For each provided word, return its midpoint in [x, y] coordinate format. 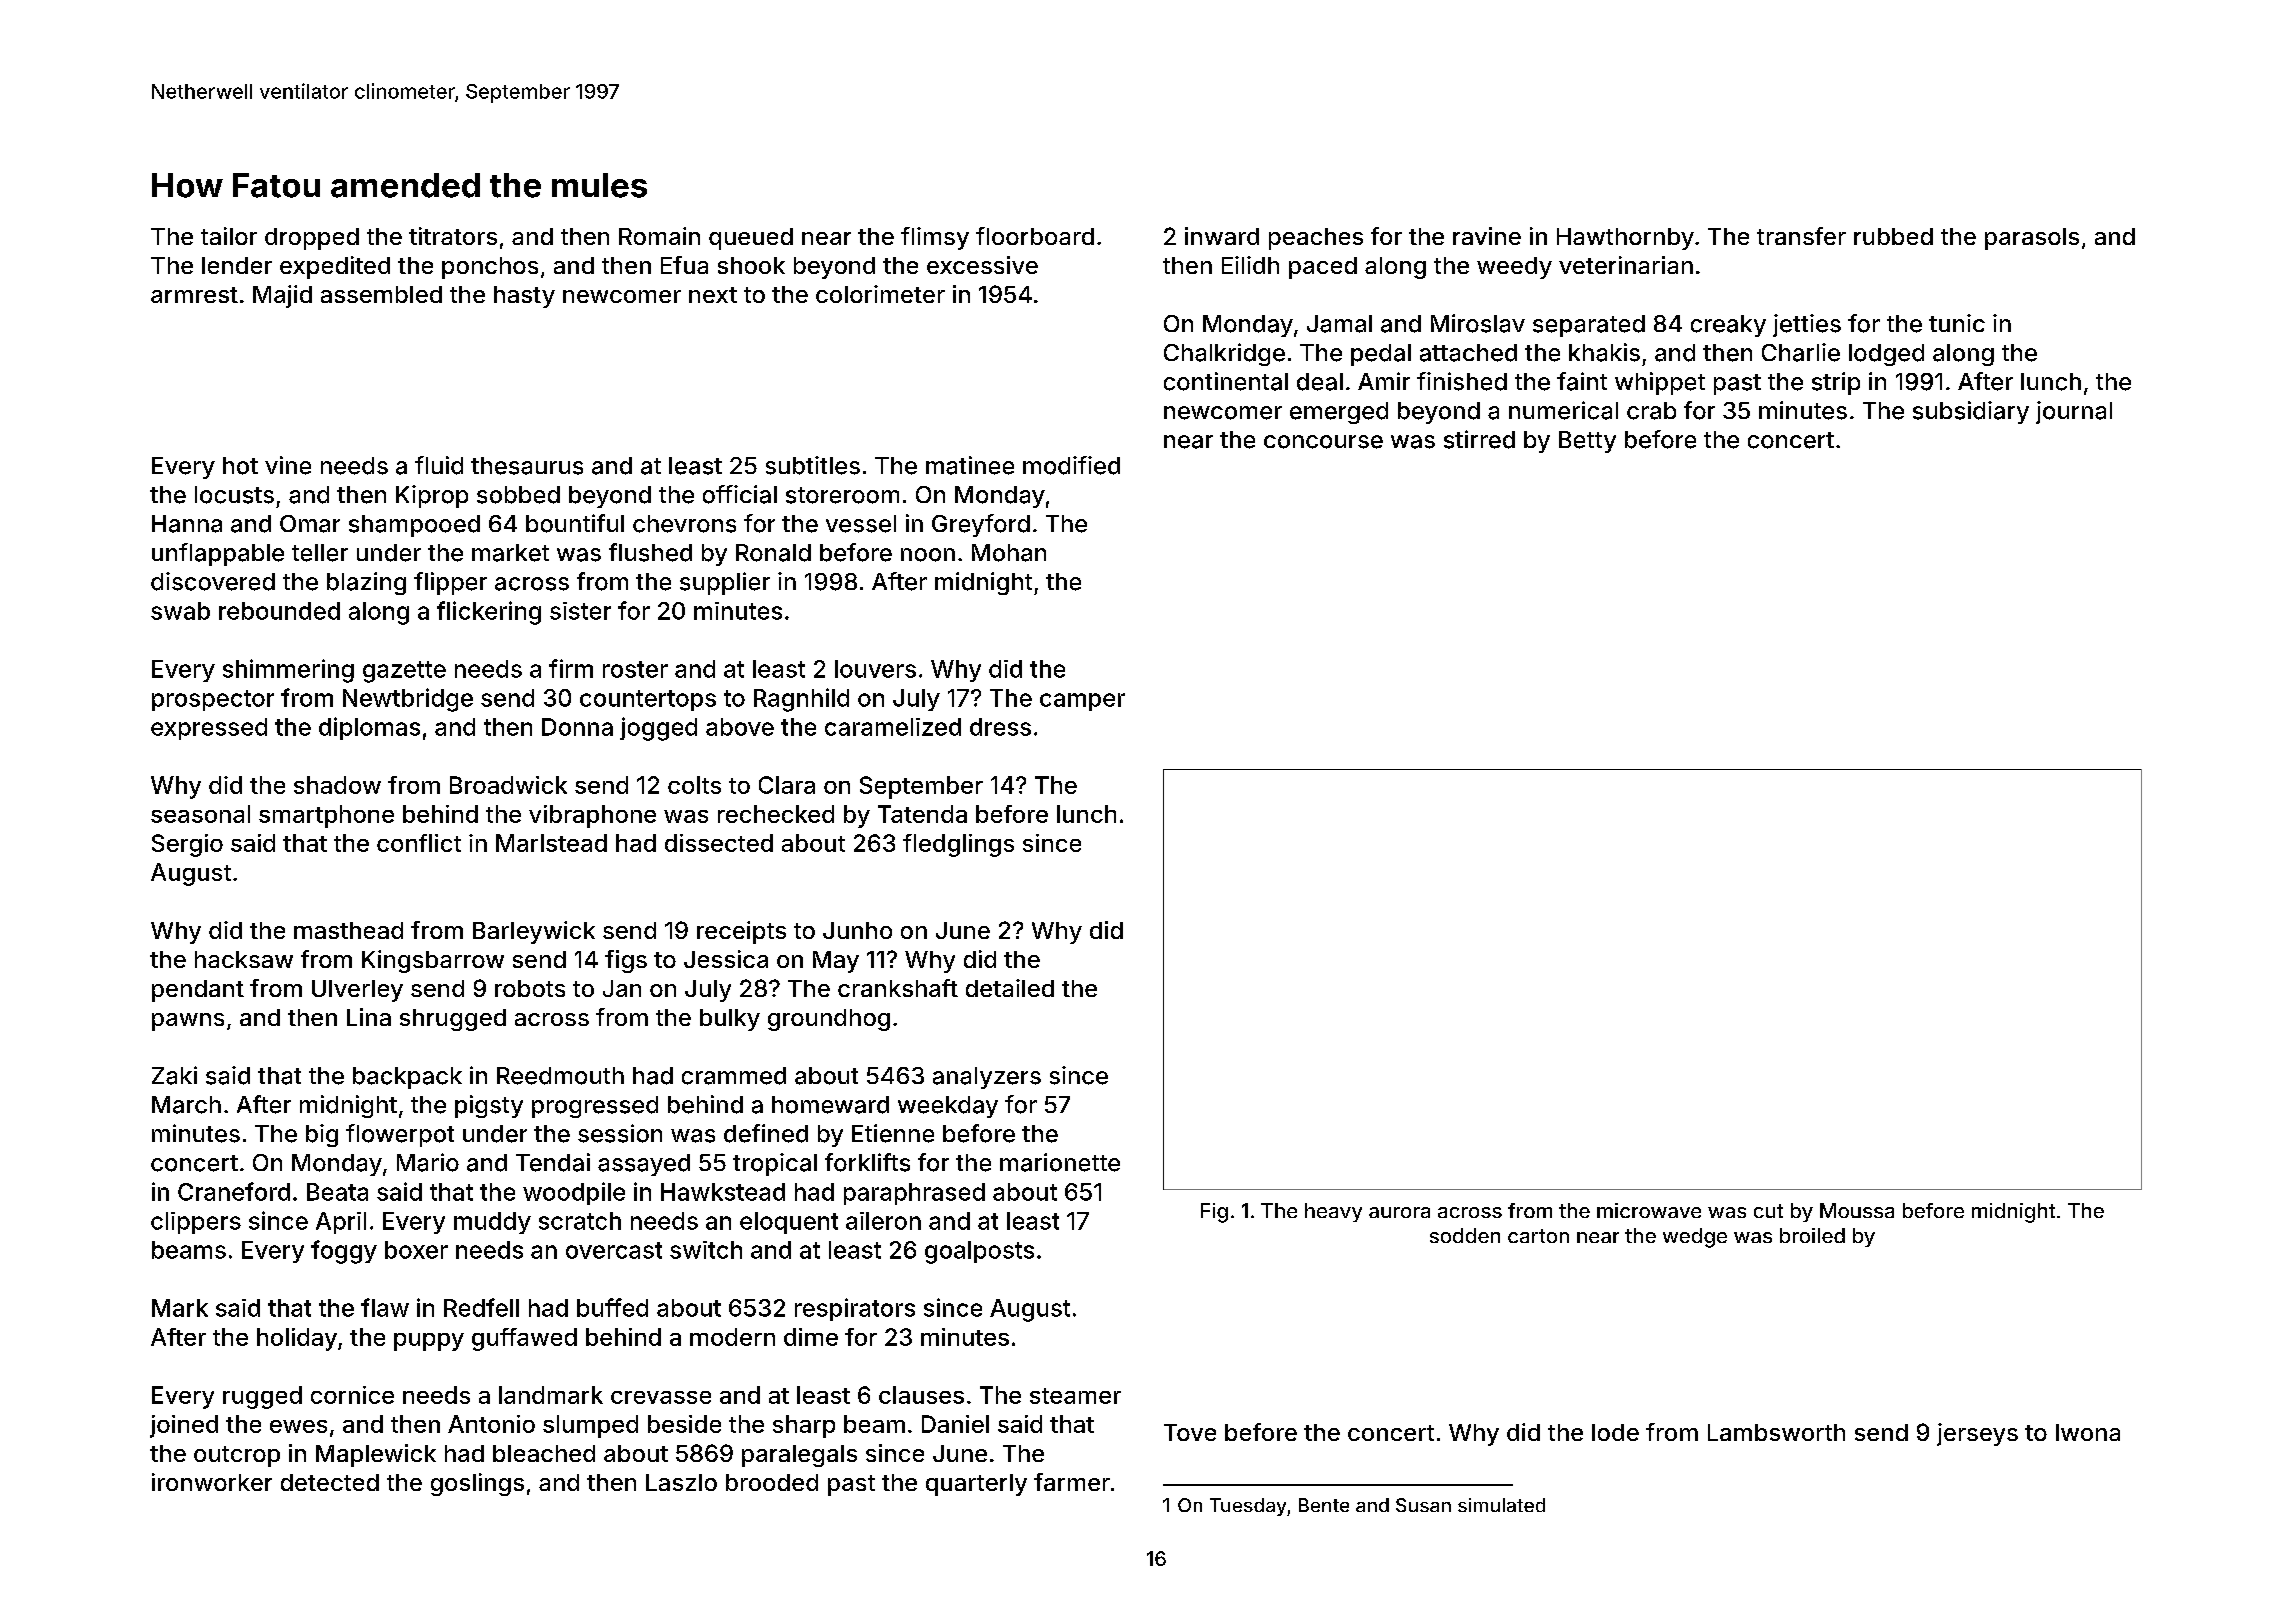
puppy [429, 1342]
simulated [1501, 1505]
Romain [659, 236]
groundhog [829, 1020]
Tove [1190, 1432]
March [186, 1105]
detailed [1010, 988]
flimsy [935, 238]
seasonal [200, 814]
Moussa [1857, 1210]
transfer [1801, 236]
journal [2074, 412]
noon [928, 555]
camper [1082, 702]
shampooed [414, 526]
